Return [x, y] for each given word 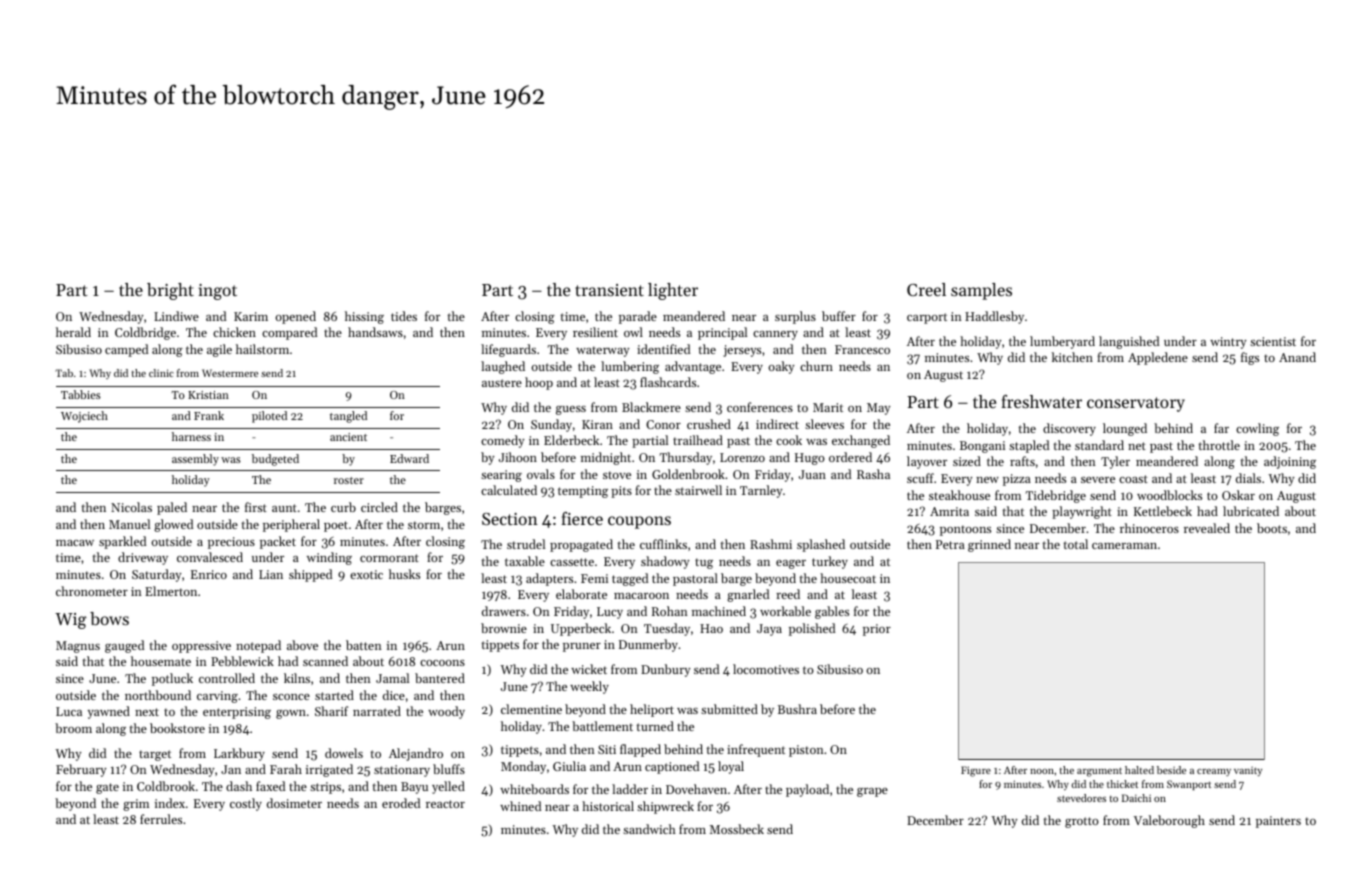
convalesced [210, 557]
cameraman [1124, 546]
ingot [218, 292]
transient [609, 290]
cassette [572, 562]
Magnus [78, 647]
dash [239, 786]
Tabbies [81, 394]
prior [877, 630]
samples [981, 291]
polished [812, 629]
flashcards [668, 382]
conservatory [1136, 404]
